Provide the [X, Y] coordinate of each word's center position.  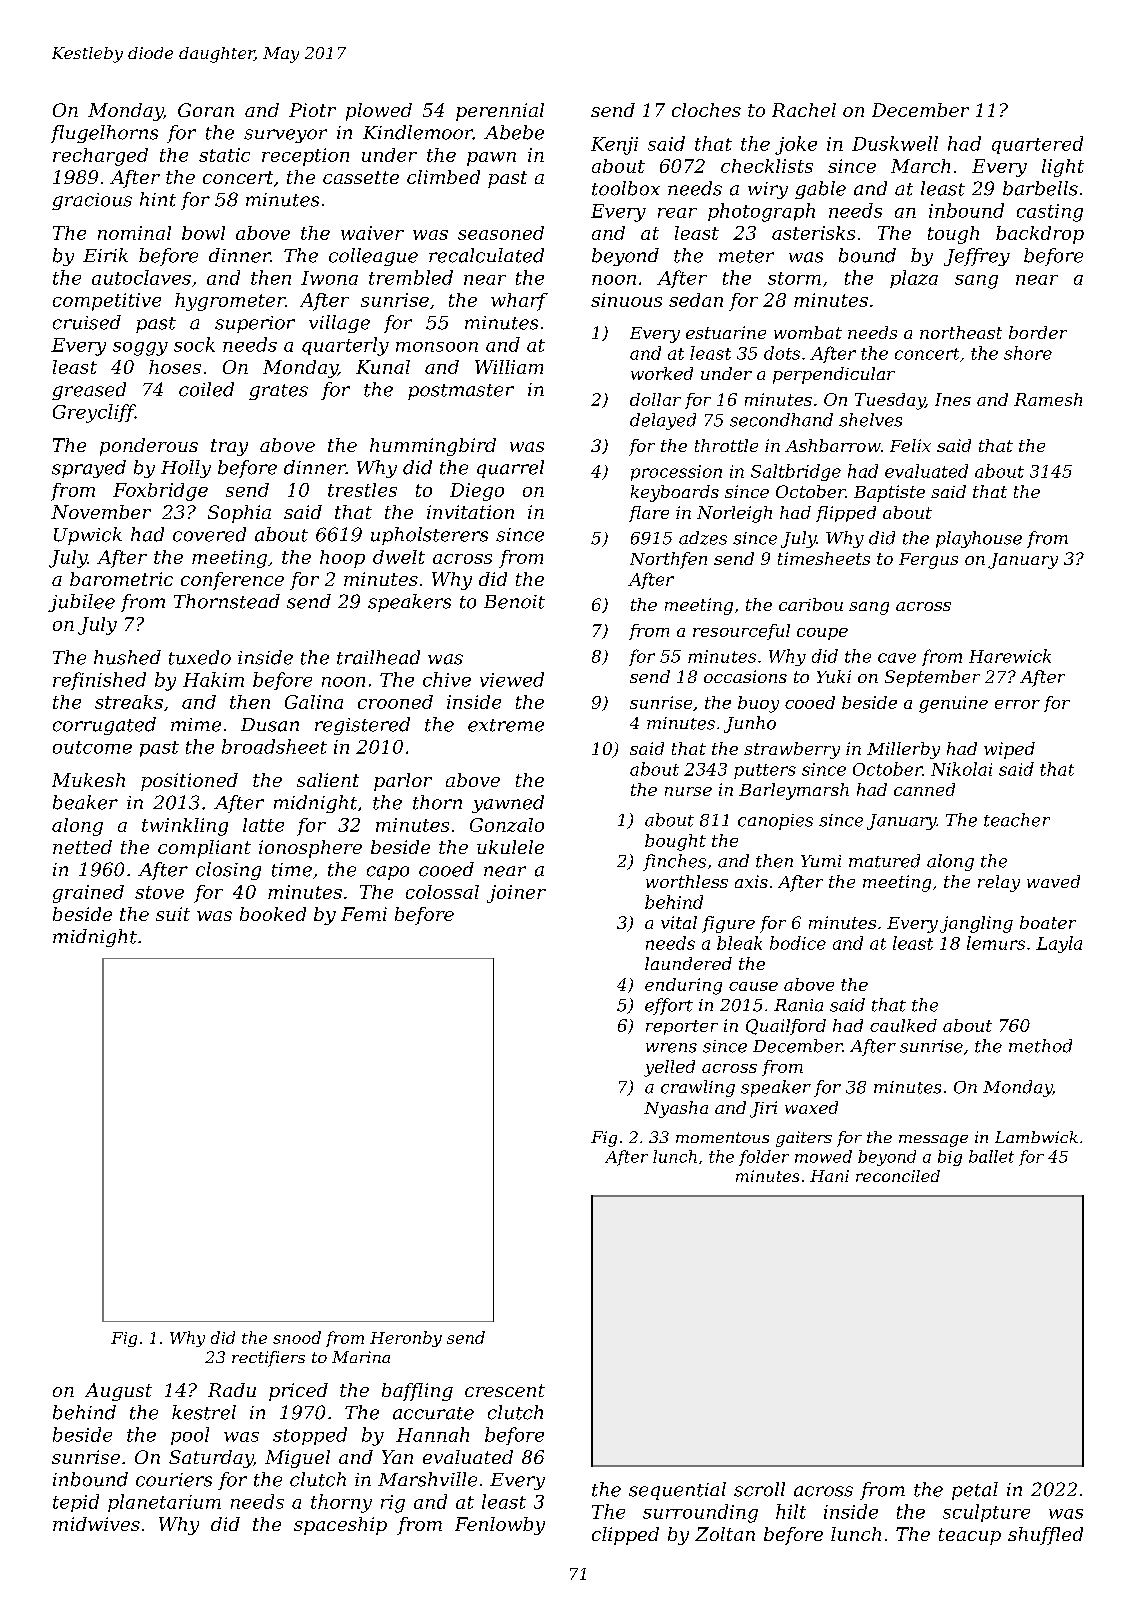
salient [328, 780]
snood [297, 1337]
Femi [364, 914]
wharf [519, 302]
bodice [798, 943]
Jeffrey [977, 257]
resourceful [741, 632]
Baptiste [889, 493]
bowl [203, 233]
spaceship [340, 1526]
